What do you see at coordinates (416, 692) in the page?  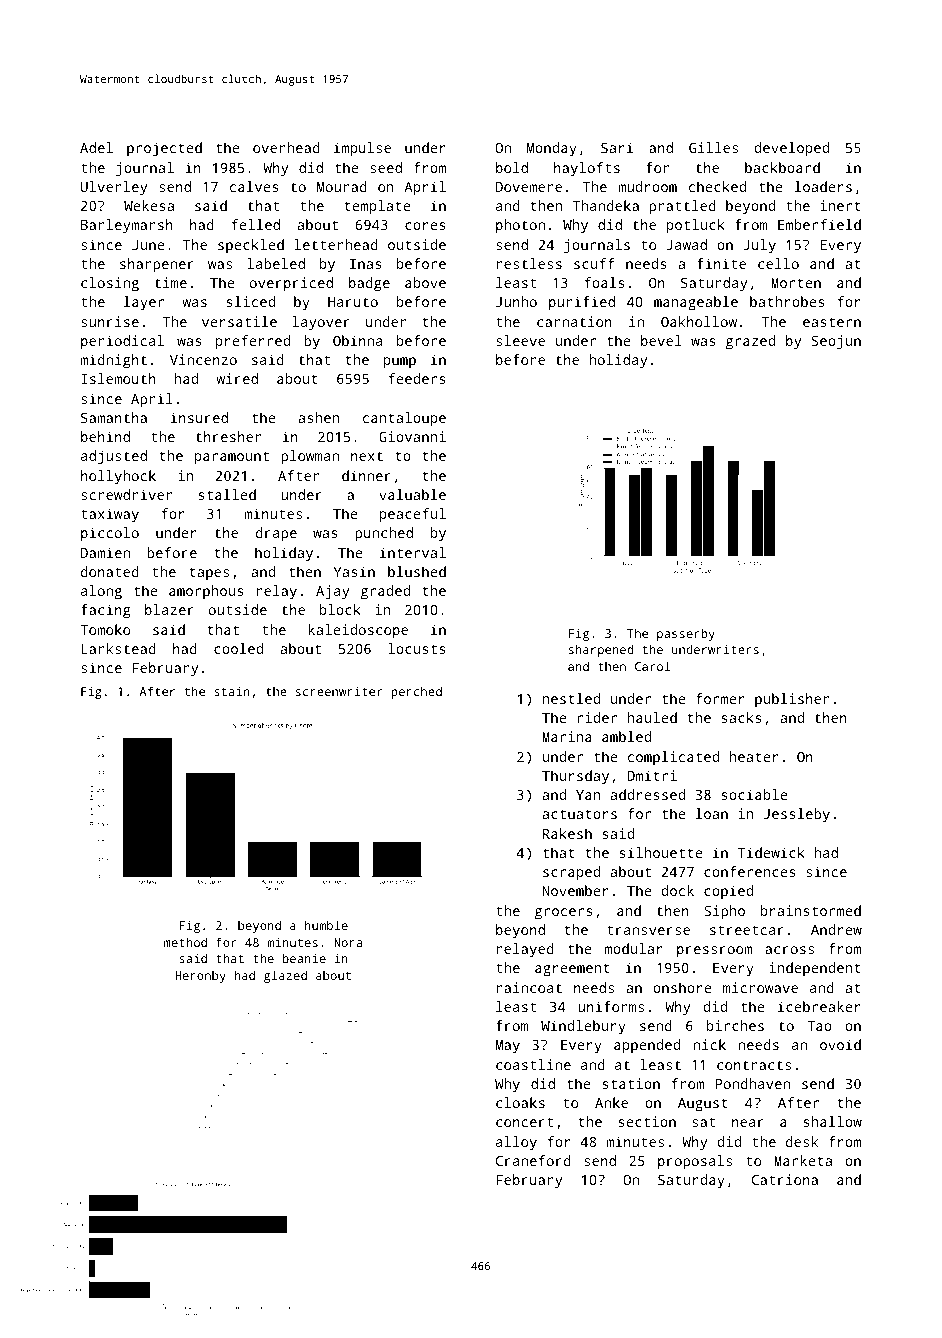 I see `perched` at bounding box center [416, 692].
